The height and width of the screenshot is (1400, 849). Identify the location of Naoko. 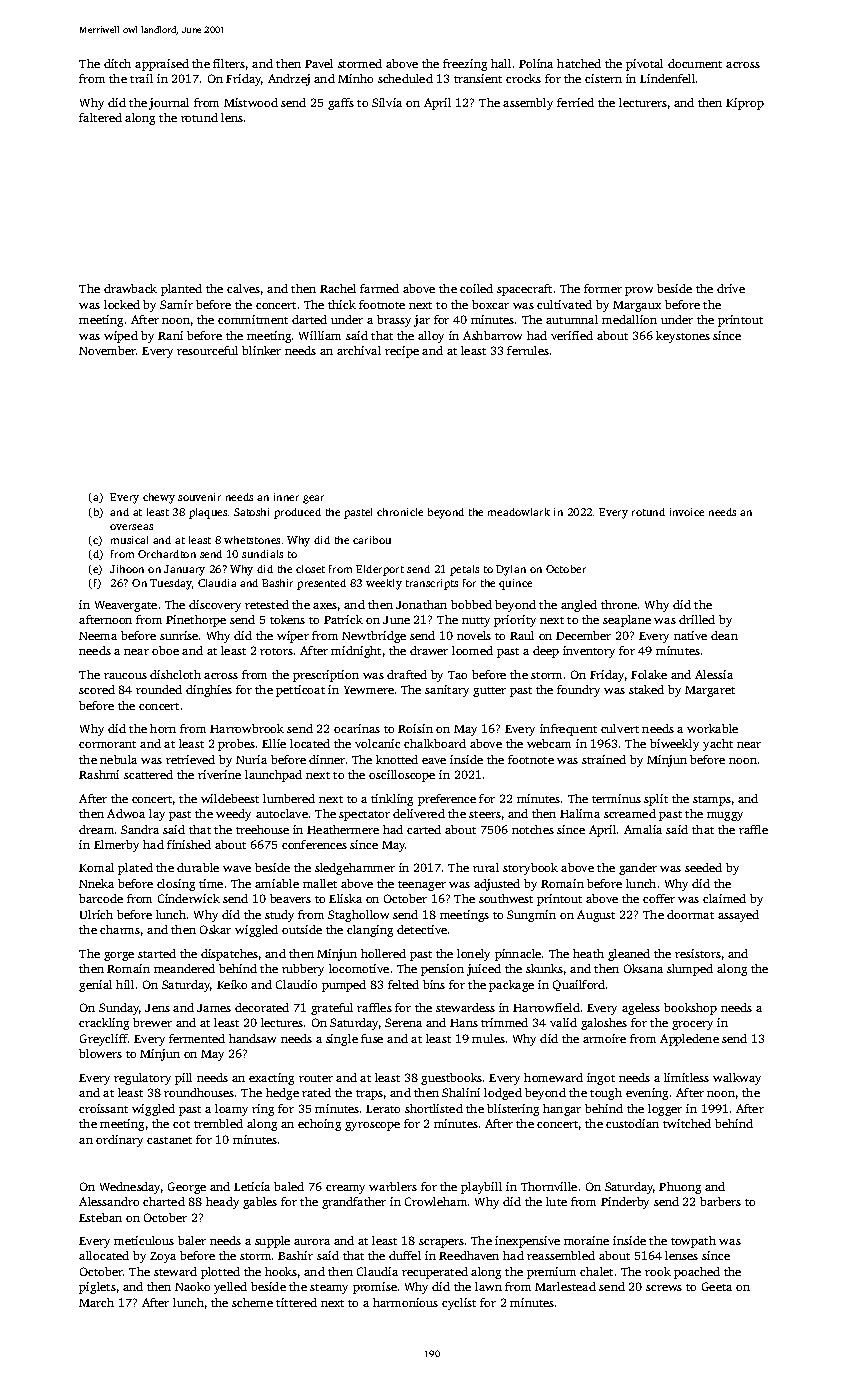
(192, 1286).
